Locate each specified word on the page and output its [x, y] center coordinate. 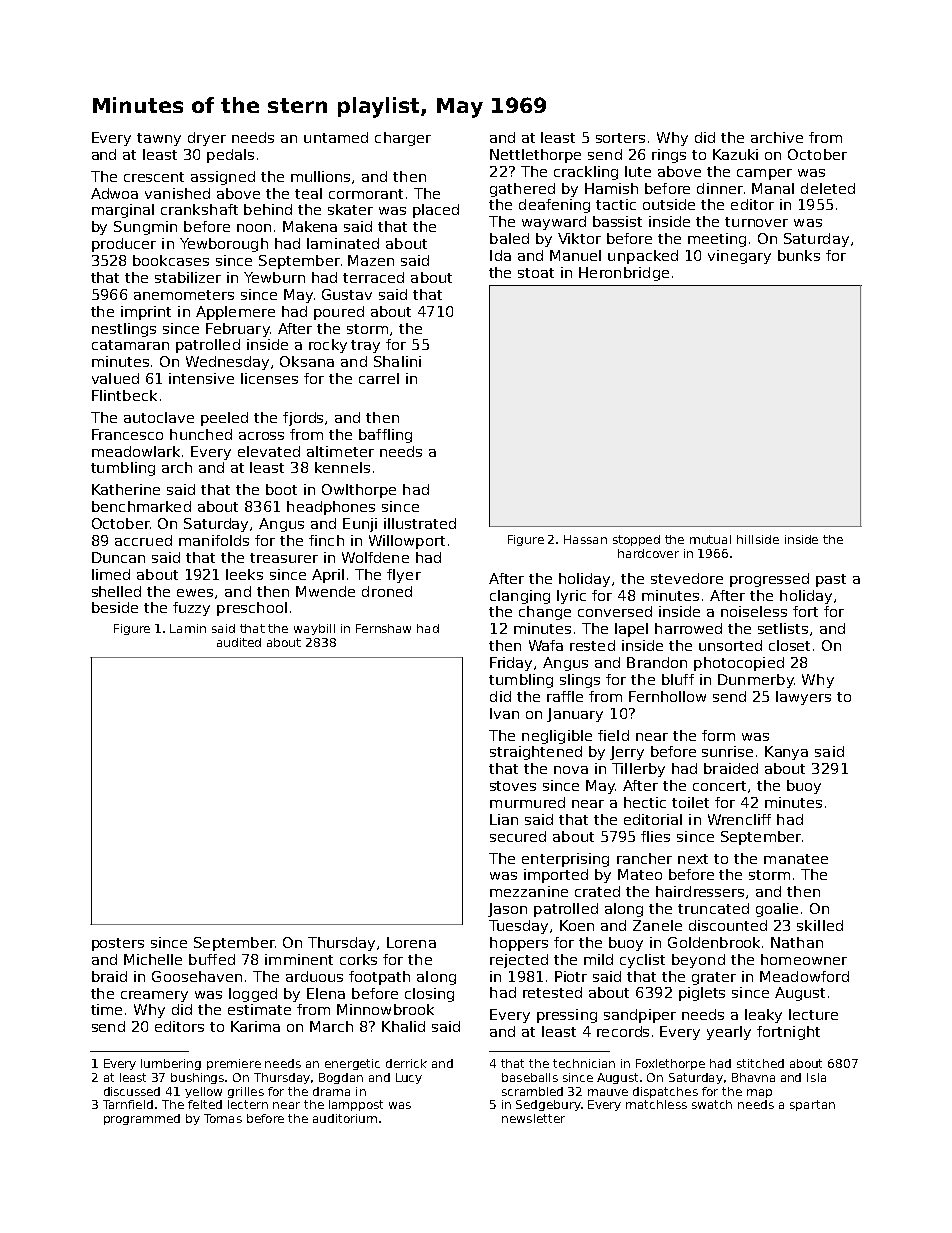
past [831, 580]
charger [403, 139]
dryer [207, 139]
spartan [812, 1105]
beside [115, 607]
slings [580, 681]
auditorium [345, 1118]
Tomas [223, 1118]
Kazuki [735, 154]
